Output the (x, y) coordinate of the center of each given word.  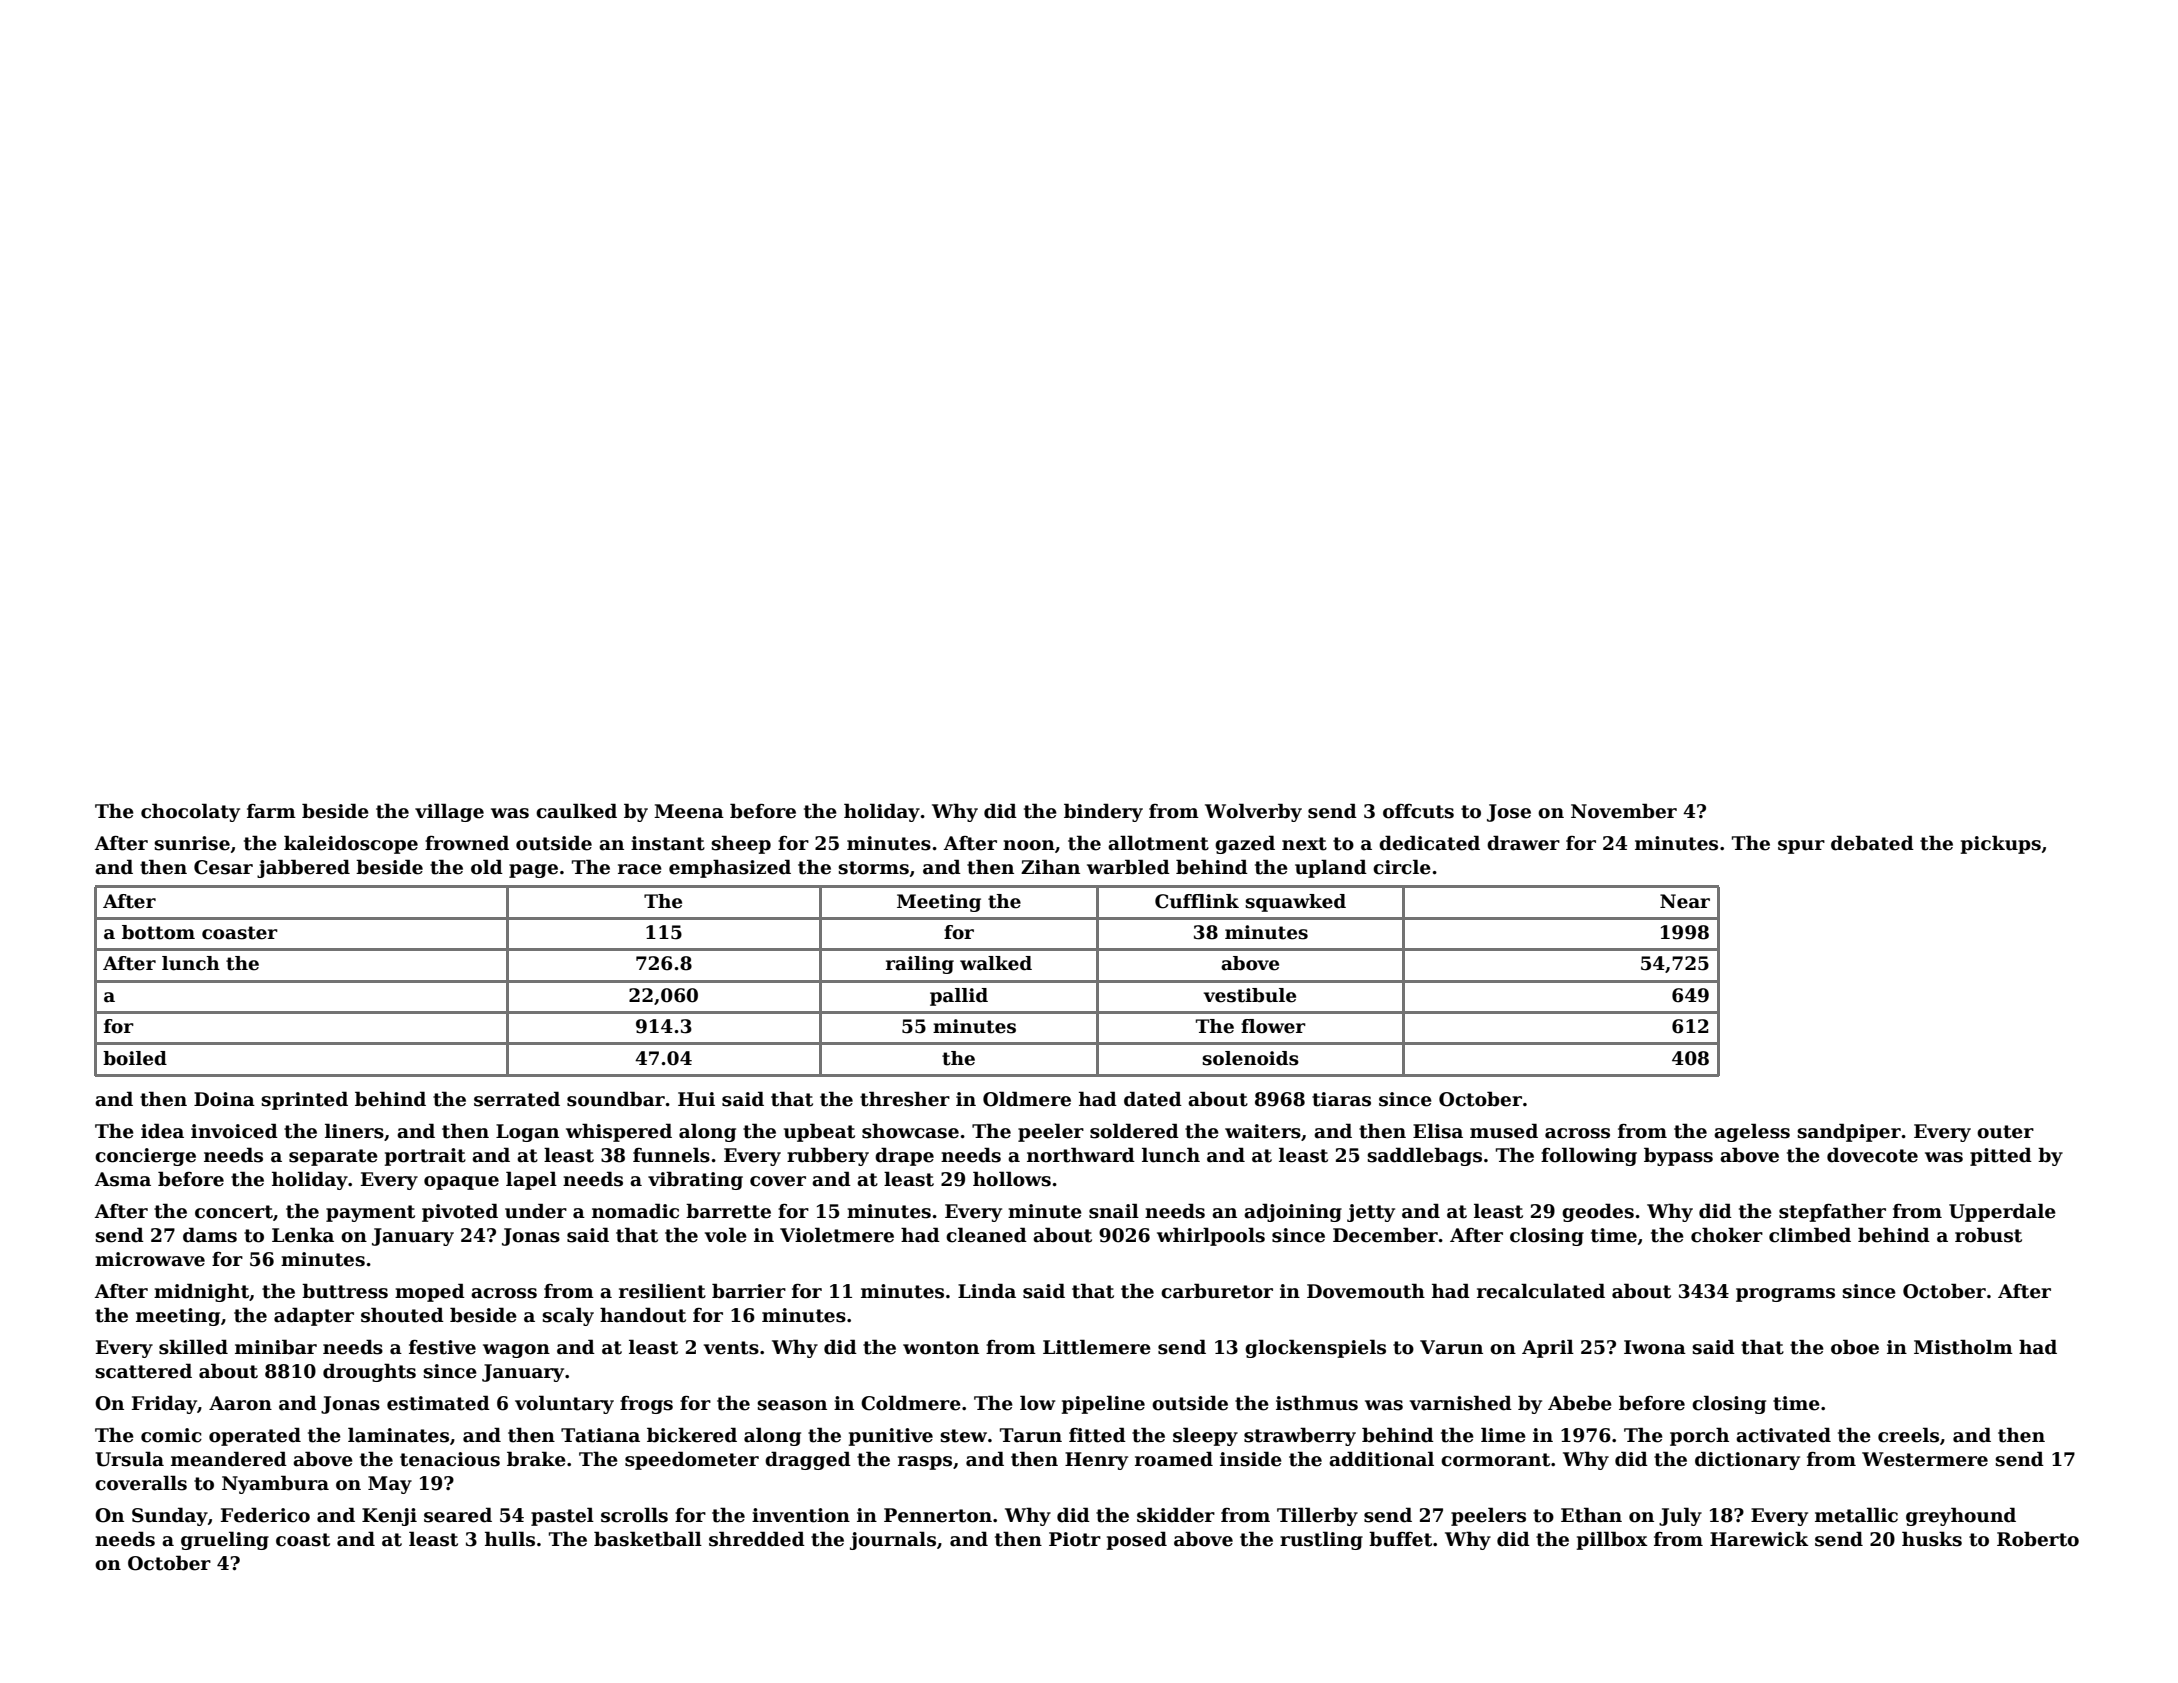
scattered (143, 1371)
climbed (1810, 1235)
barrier (749, 1291)
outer (2005, 1132)
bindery (1103, 812)
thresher (905, 1099)
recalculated (1541, 1291)
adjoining (1293, 1212)
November (1624, 811)
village (449, 812)
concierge (145, 1157)
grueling (225, 1540)
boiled (135, 1058)
